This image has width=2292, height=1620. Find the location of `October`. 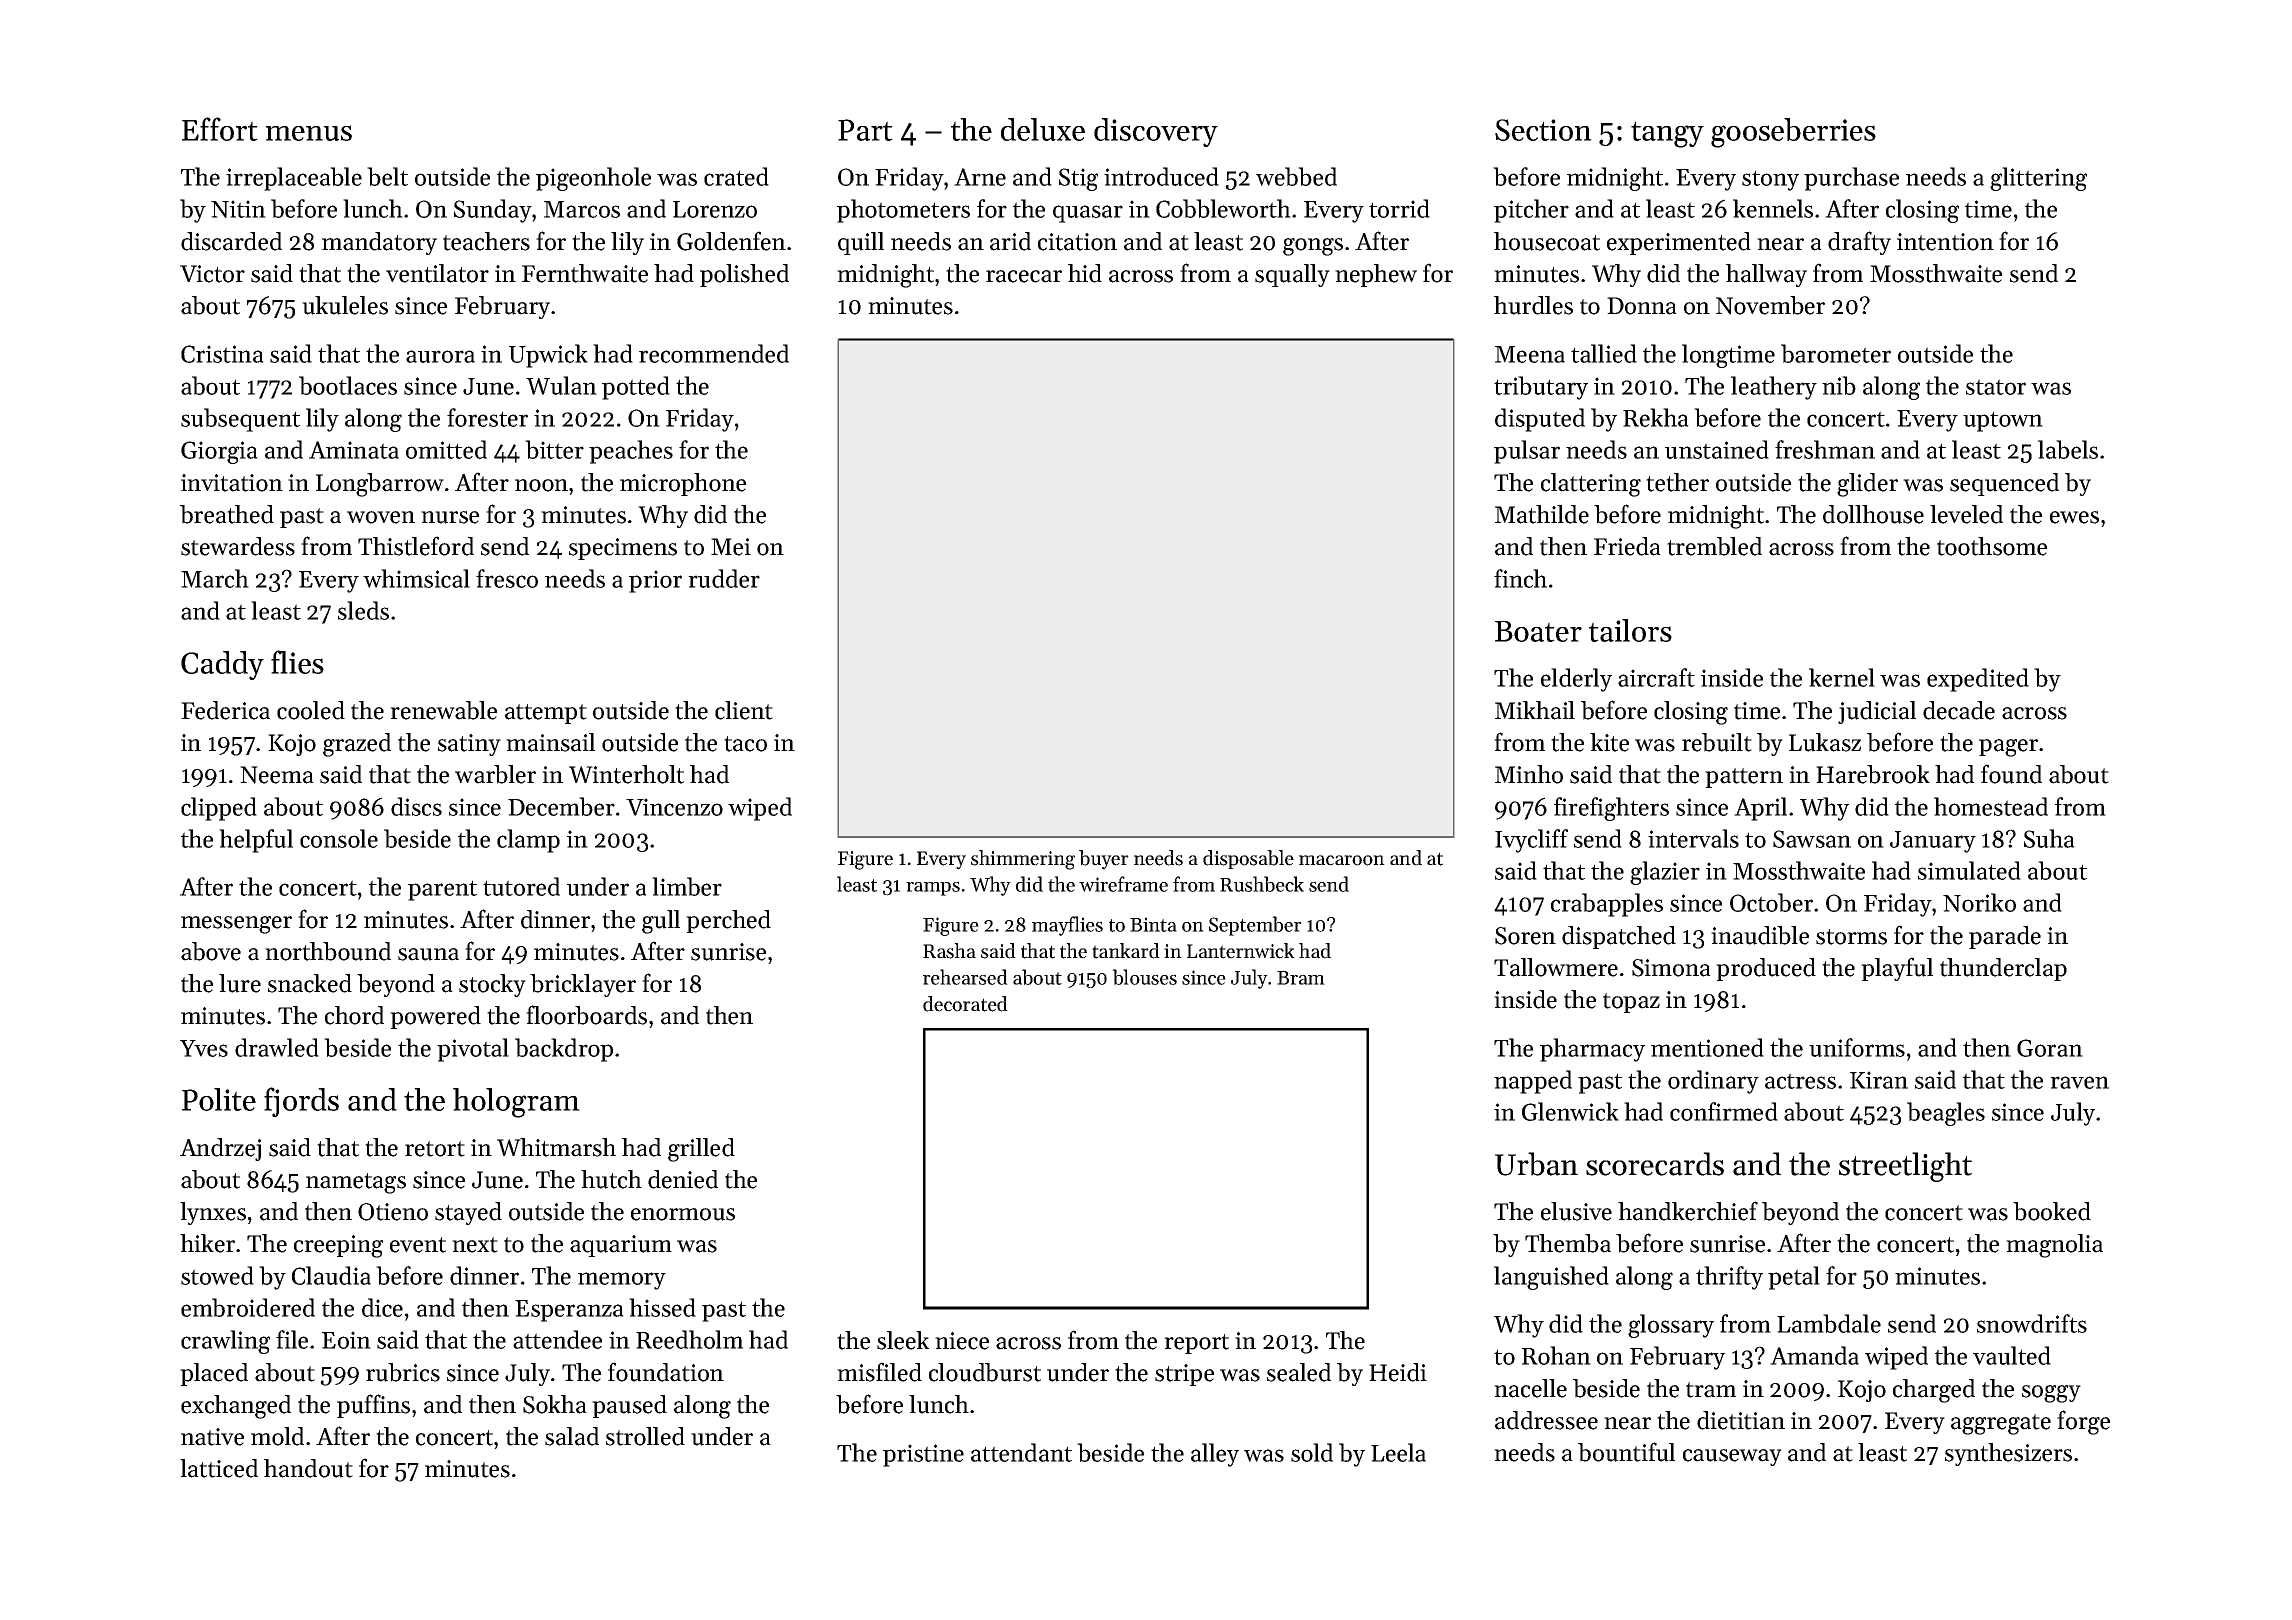

October is located at coordinates (1771, 902).
